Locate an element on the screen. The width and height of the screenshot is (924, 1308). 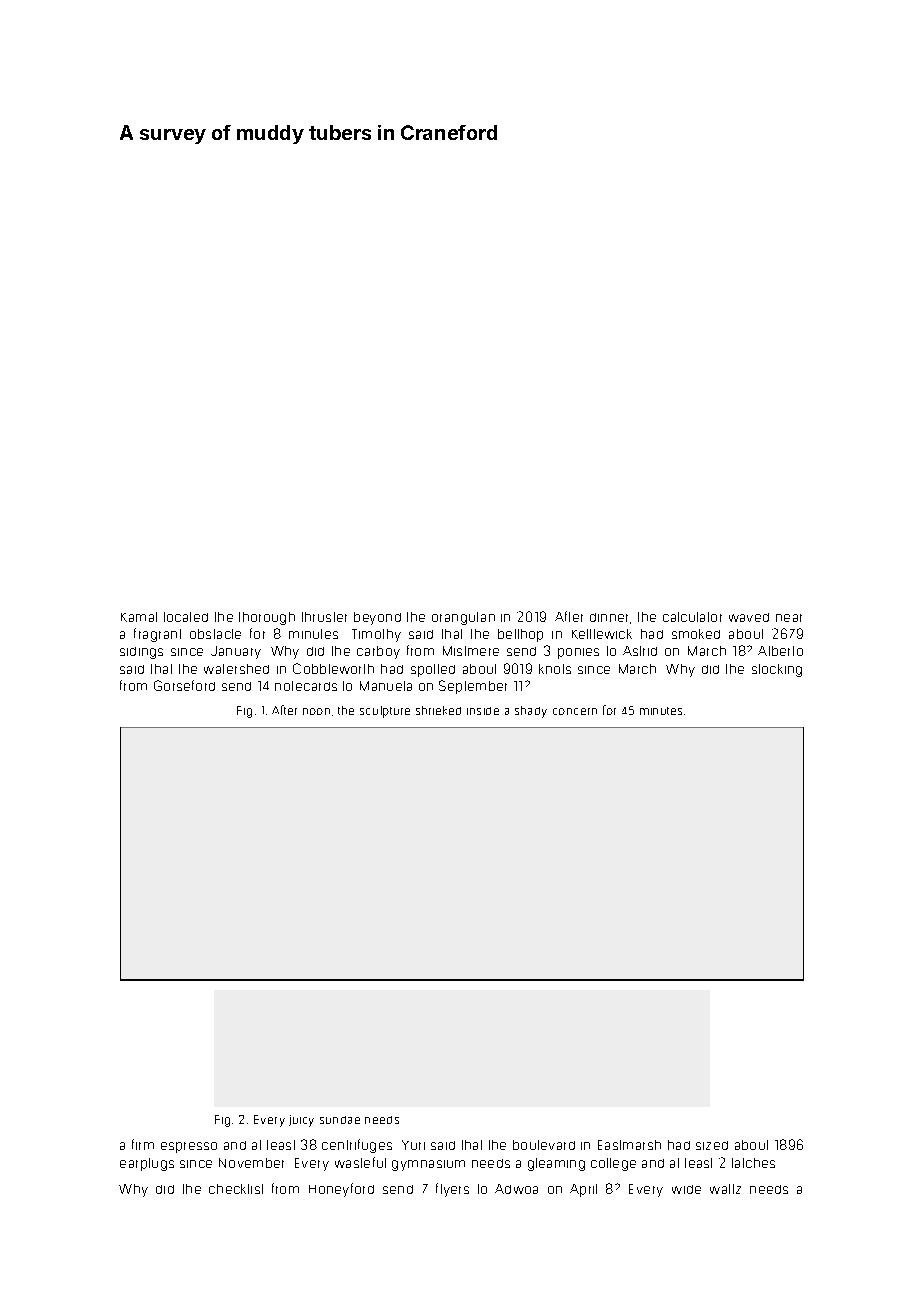
sidings is located at coordinates (141, 653).
